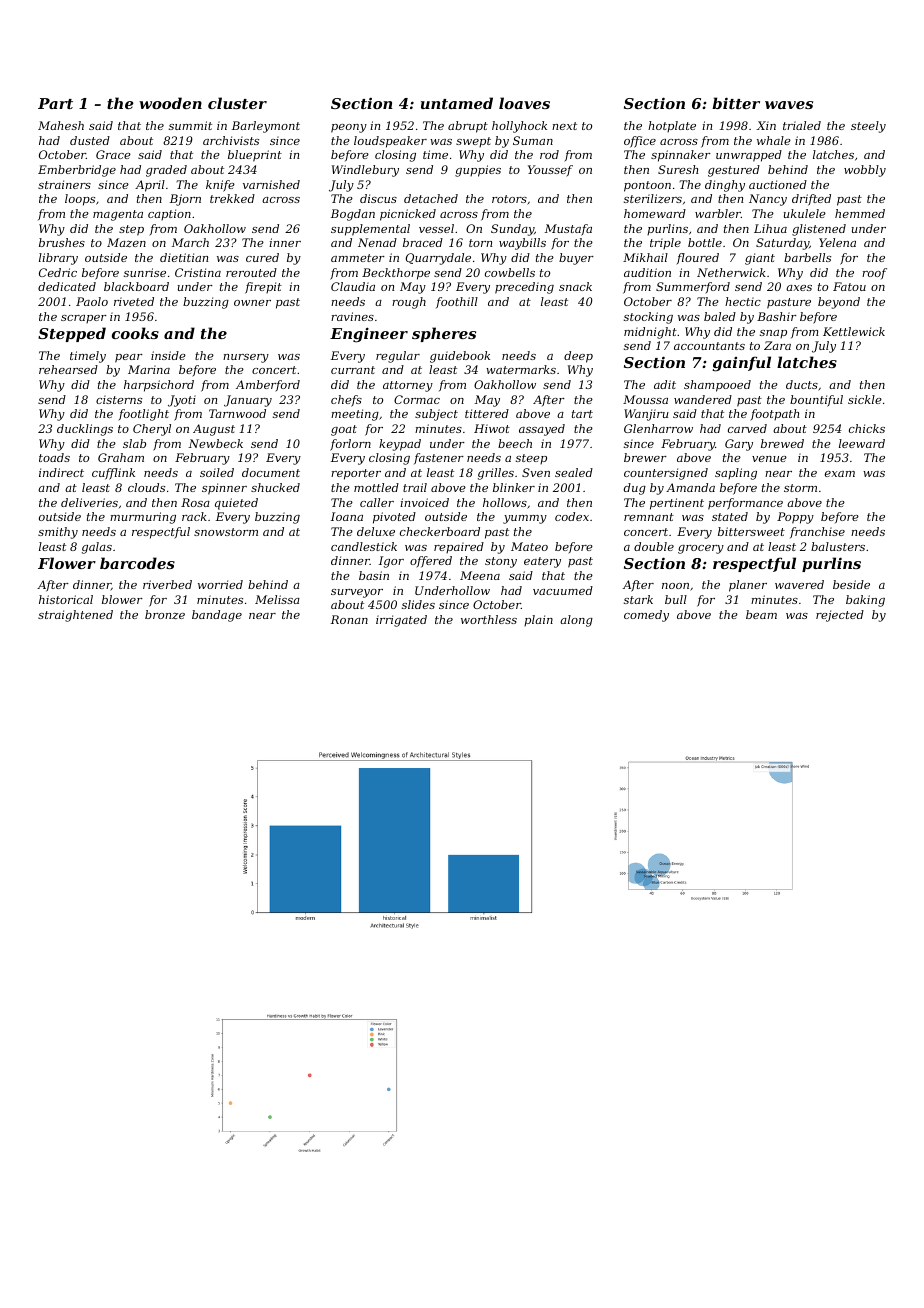 This screenshot has width=924, height=1308. What do you see at coordinates (119, 399) in the screenshot?
I see `cisterns` at bounding box center [119, 399].
